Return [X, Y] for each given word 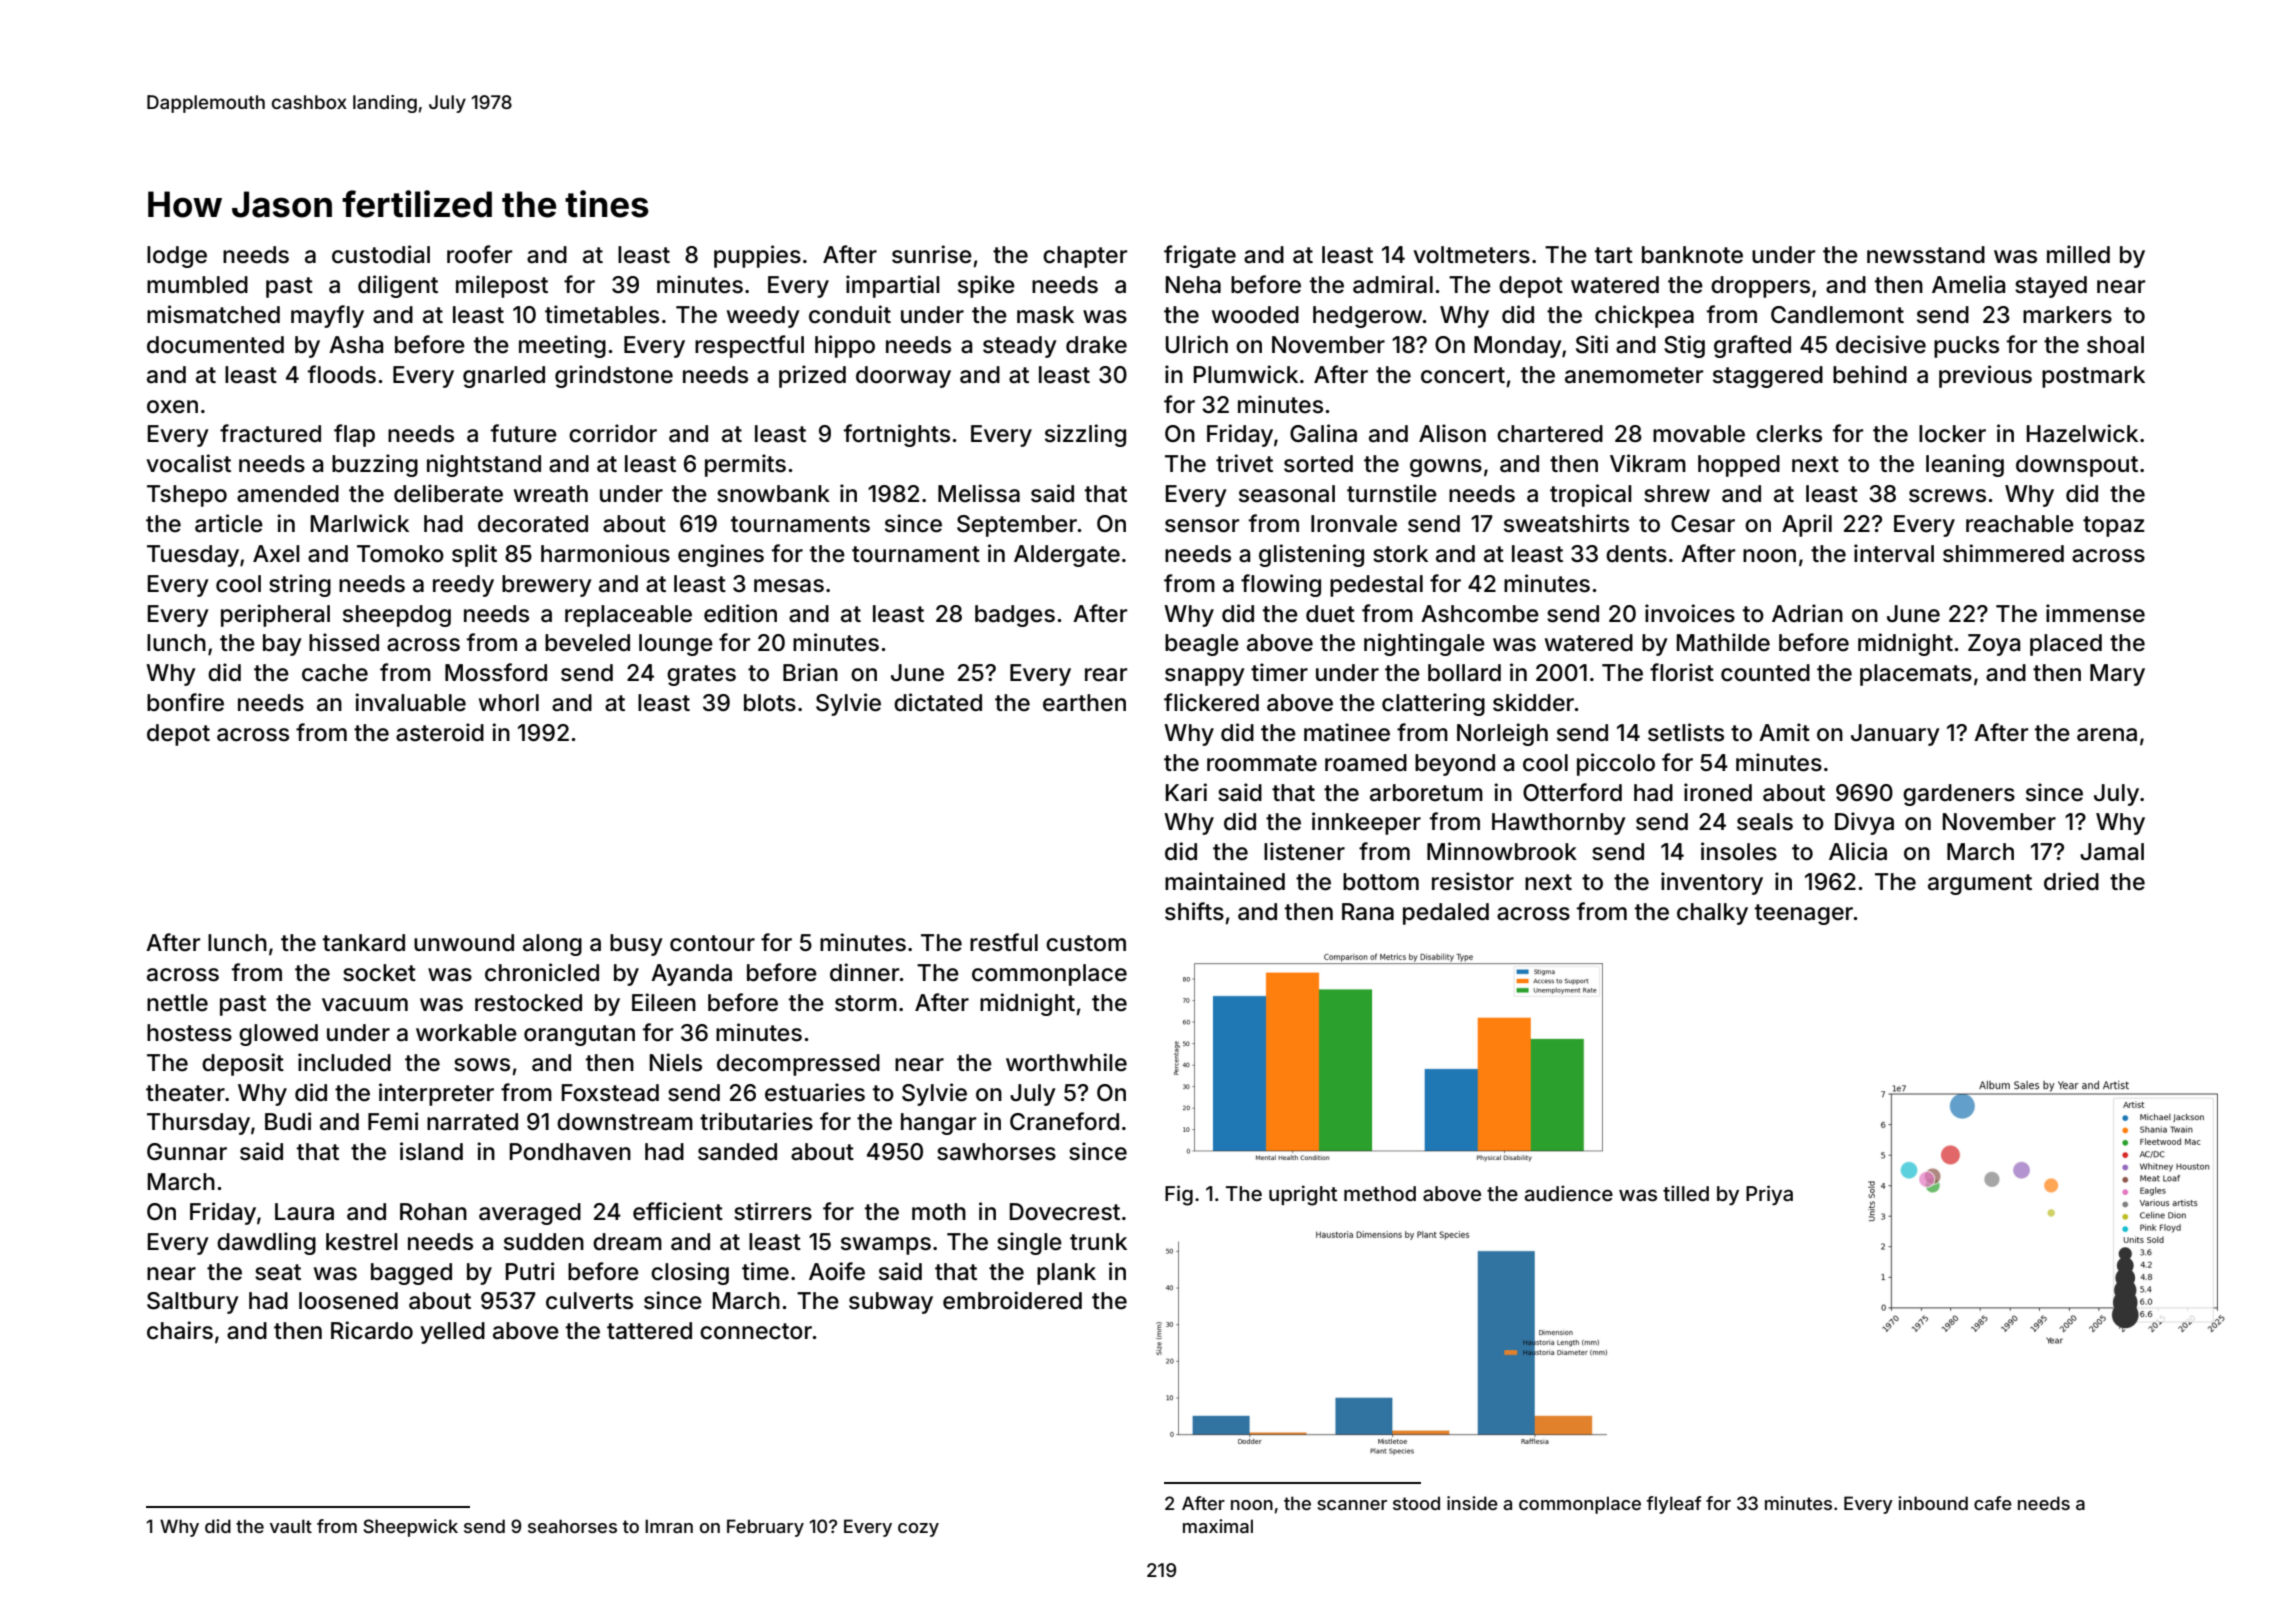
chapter [1085, 257]
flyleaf [1673, 1505]
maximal [1218, 1526]
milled [2078, 254]
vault [291, 1526]
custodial [381, 254]
